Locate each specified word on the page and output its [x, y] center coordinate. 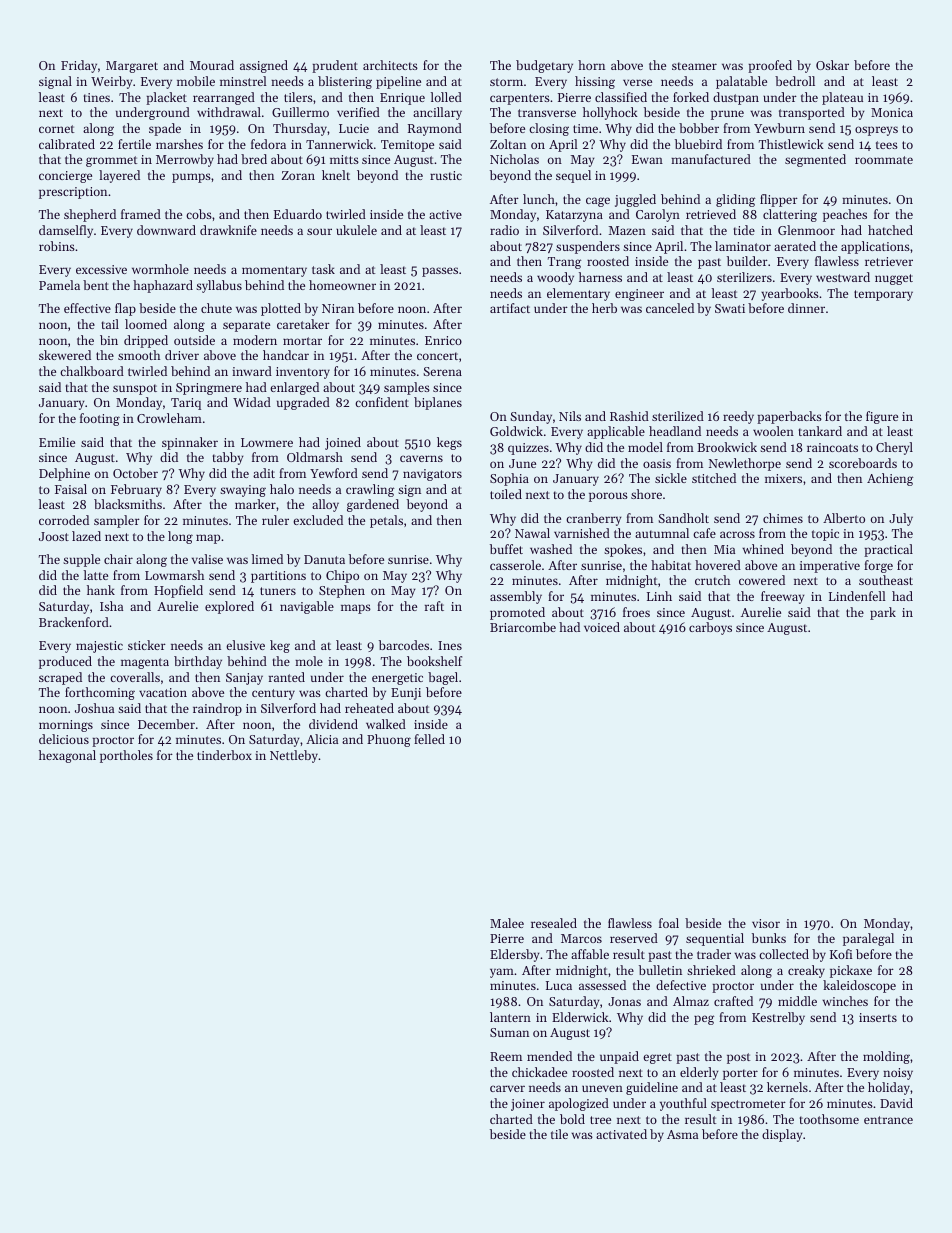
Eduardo [298, 214]
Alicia [322, 739]
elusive [245, 645]
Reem [506, 1056]
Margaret [132, 67]
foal [669, 923]
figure [882, 417]
